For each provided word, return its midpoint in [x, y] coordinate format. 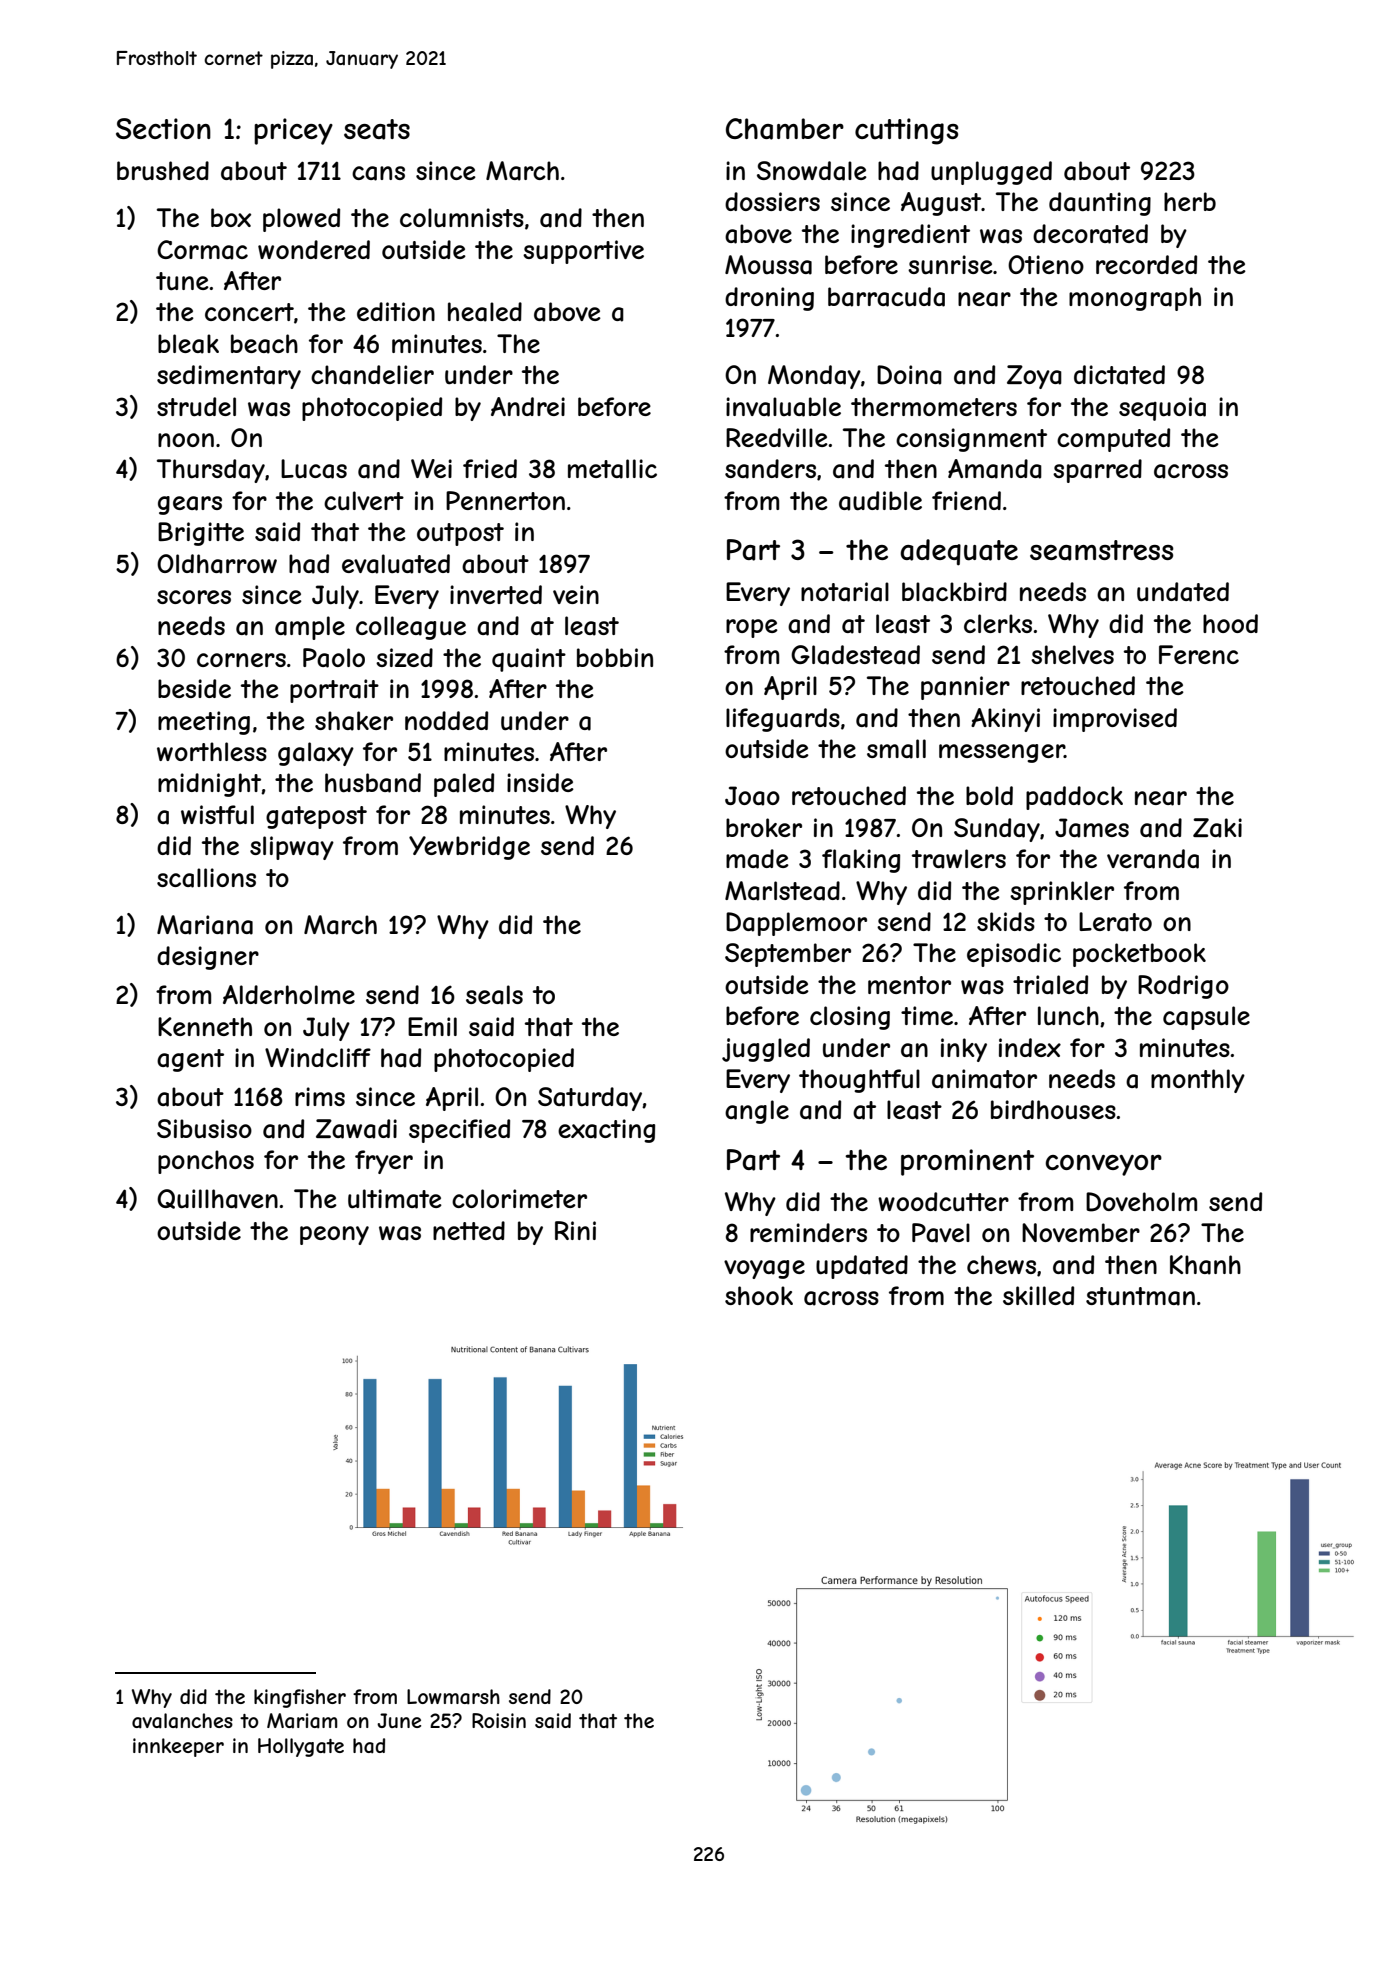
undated [1183, 592]
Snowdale [812, 171]
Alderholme [289, 994]
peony [334, 1235]
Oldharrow [217, 564]
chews [1001, 1264]
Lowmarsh [453, 1697]
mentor [909, 985]
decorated [1090, 234]
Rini [575, 1230]
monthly [1198, 1081]
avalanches [182, 1721]
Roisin [499, 1720]
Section [163, 128]
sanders [770, 469]
